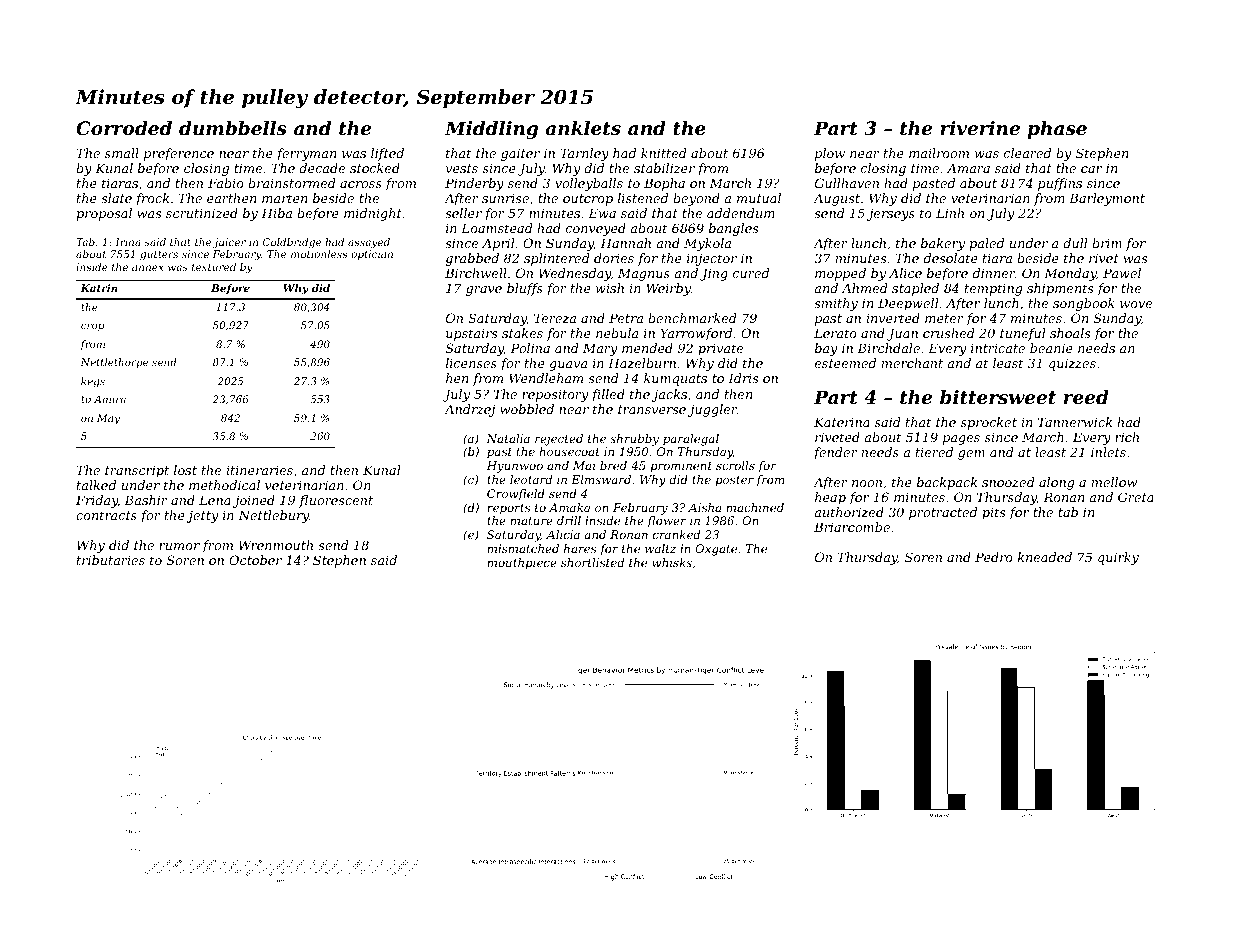  I want to click on Tannerwick, so click(1075, 422).
